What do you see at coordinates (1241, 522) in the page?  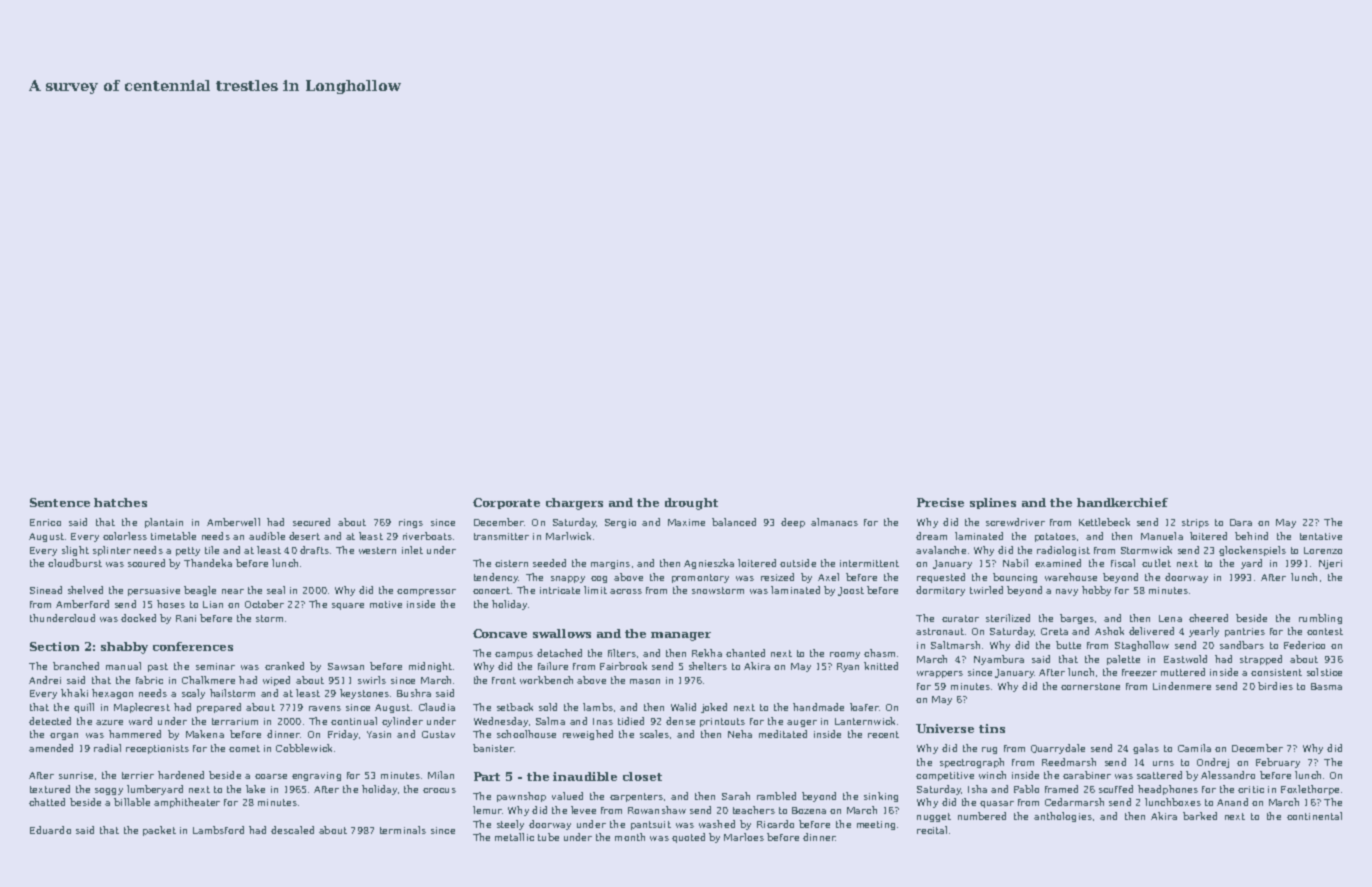 I see `Dara` at bounding box center [1241, 522].
